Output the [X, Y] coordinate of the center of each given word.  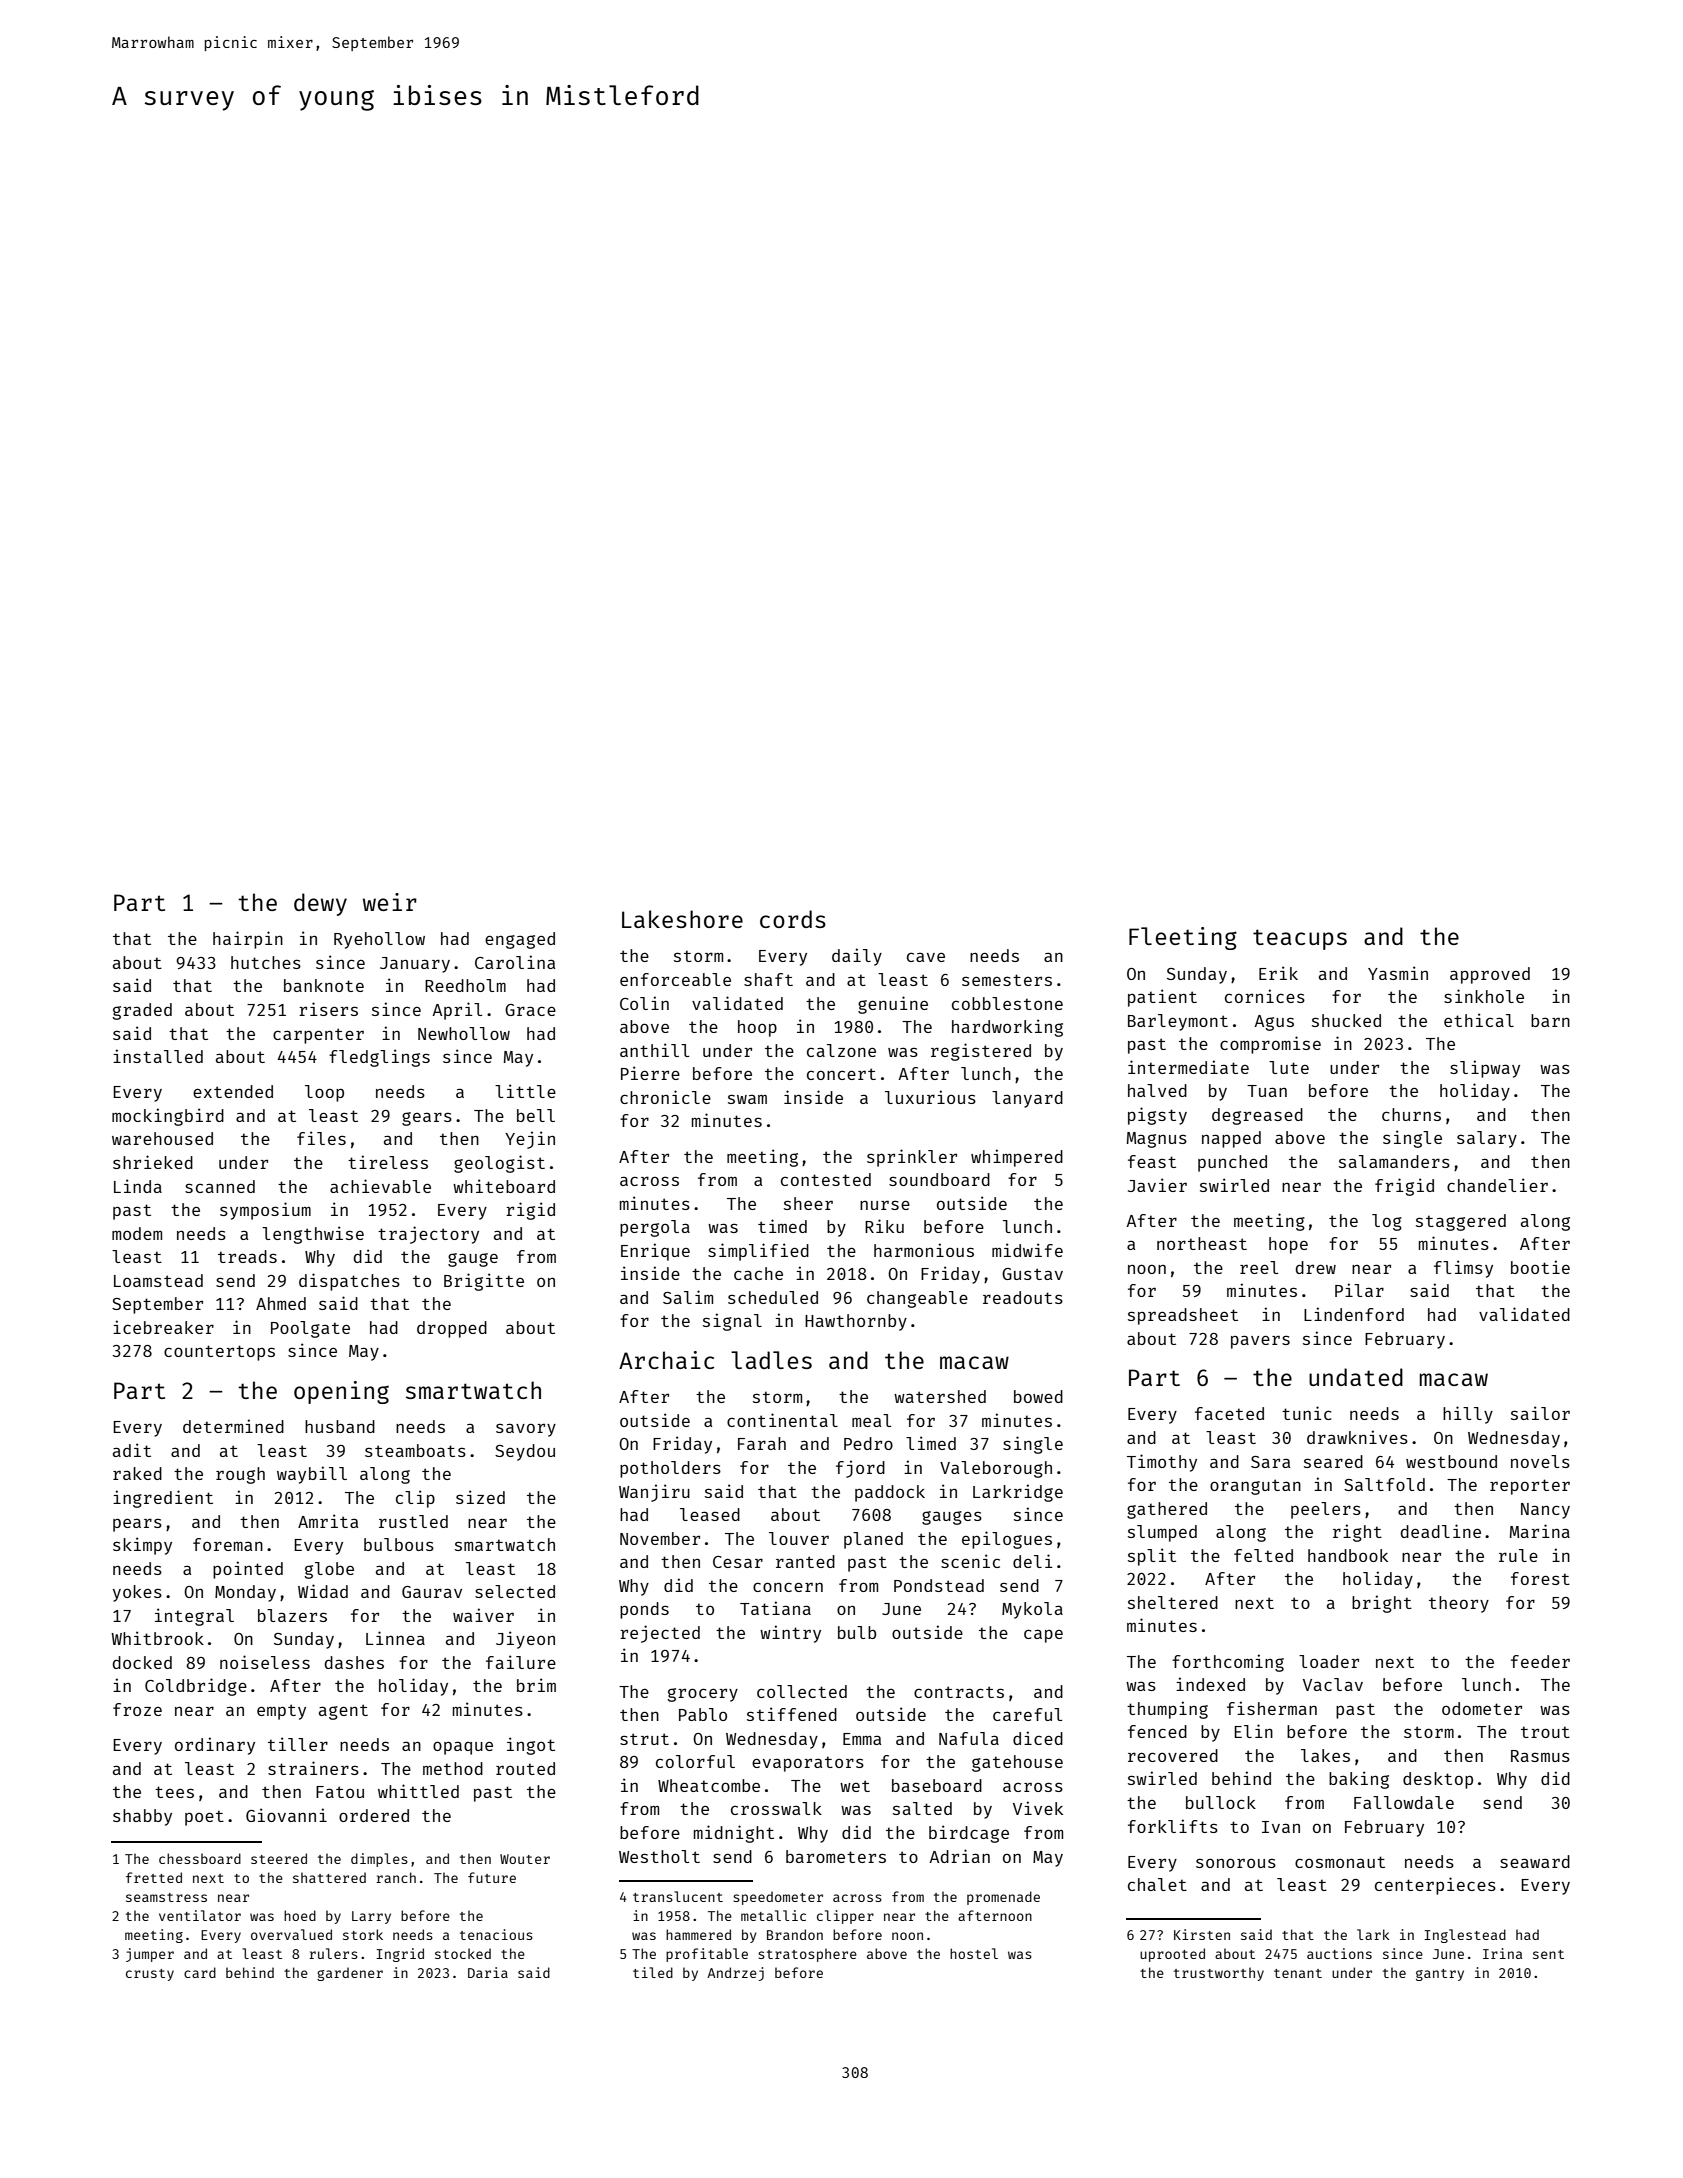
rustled [413, 1521]
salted [922, 1808]
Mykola [1032, 1610]
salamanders [1394, 1161]
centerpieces [1435, 1886]
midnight [734, 1834]
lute [1289, 1067]
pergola [655, 1228]
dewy [320, 904]
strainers [313, 1768]
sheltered [1173, 1602]
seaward [1535, 1861]
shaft [768, 979]
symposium [265, 1211]
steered [279, 1858]
